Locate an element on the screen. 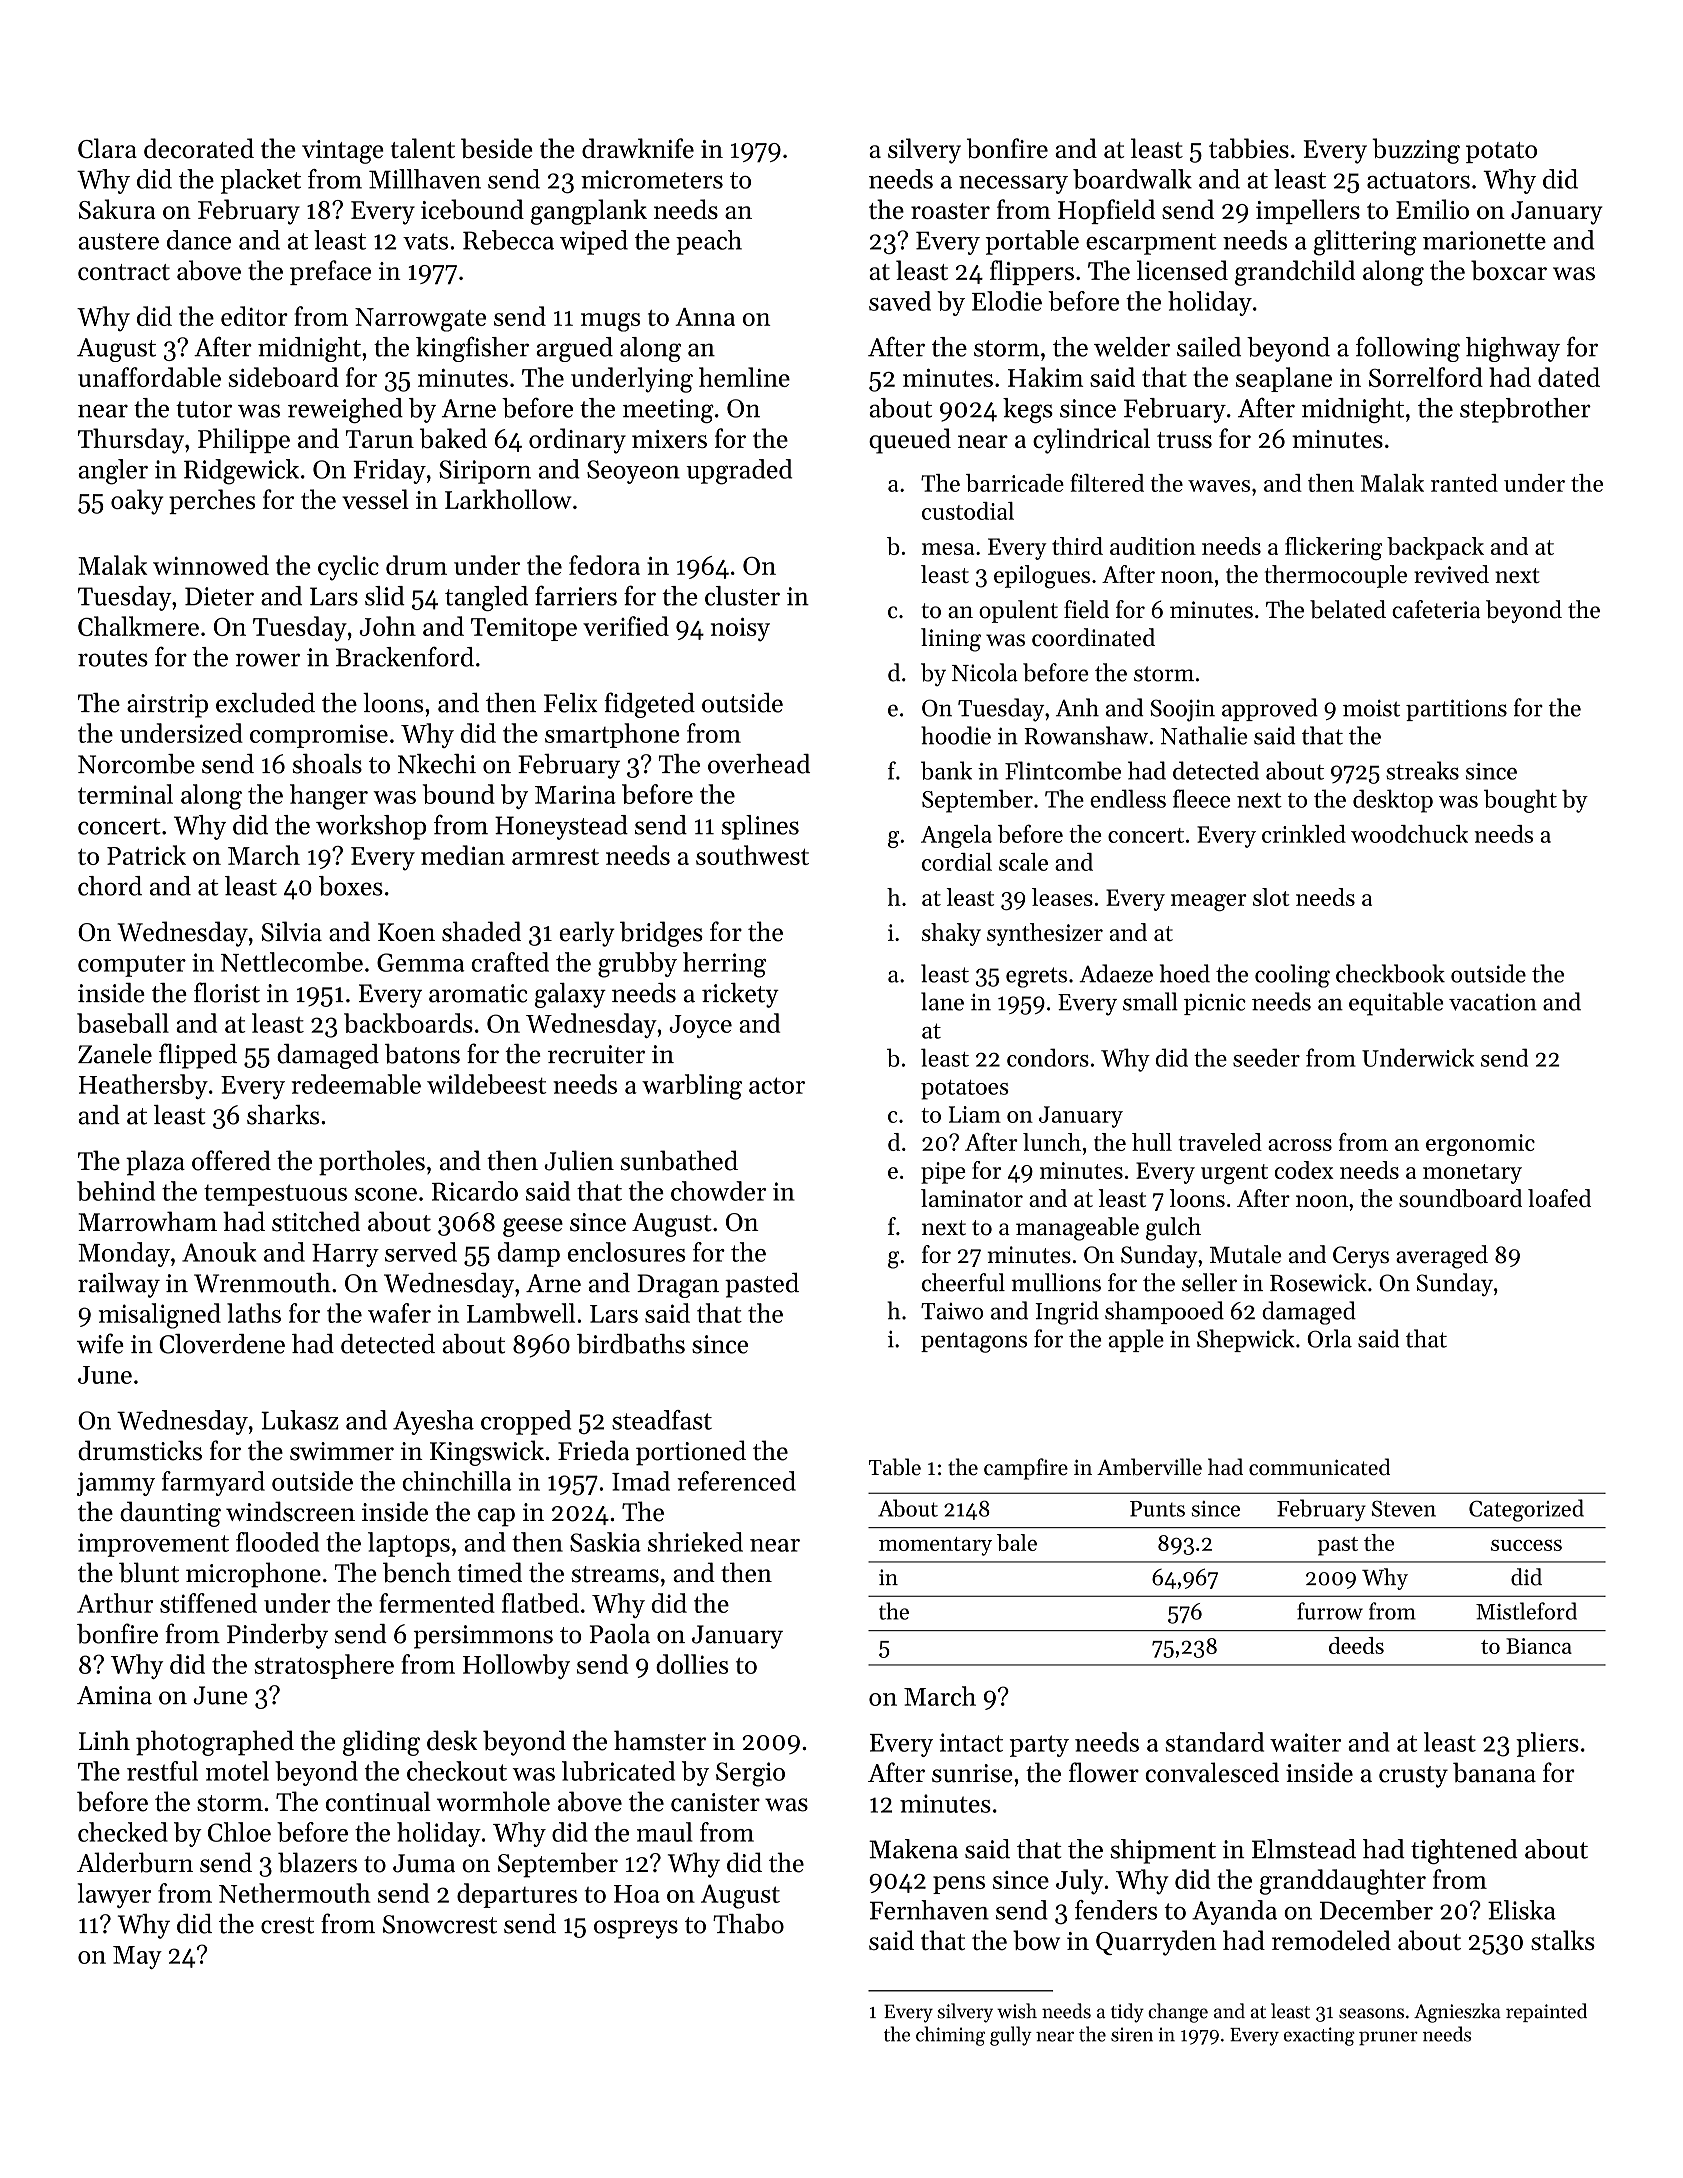  chiming is located at coordinates (950, 2036).
